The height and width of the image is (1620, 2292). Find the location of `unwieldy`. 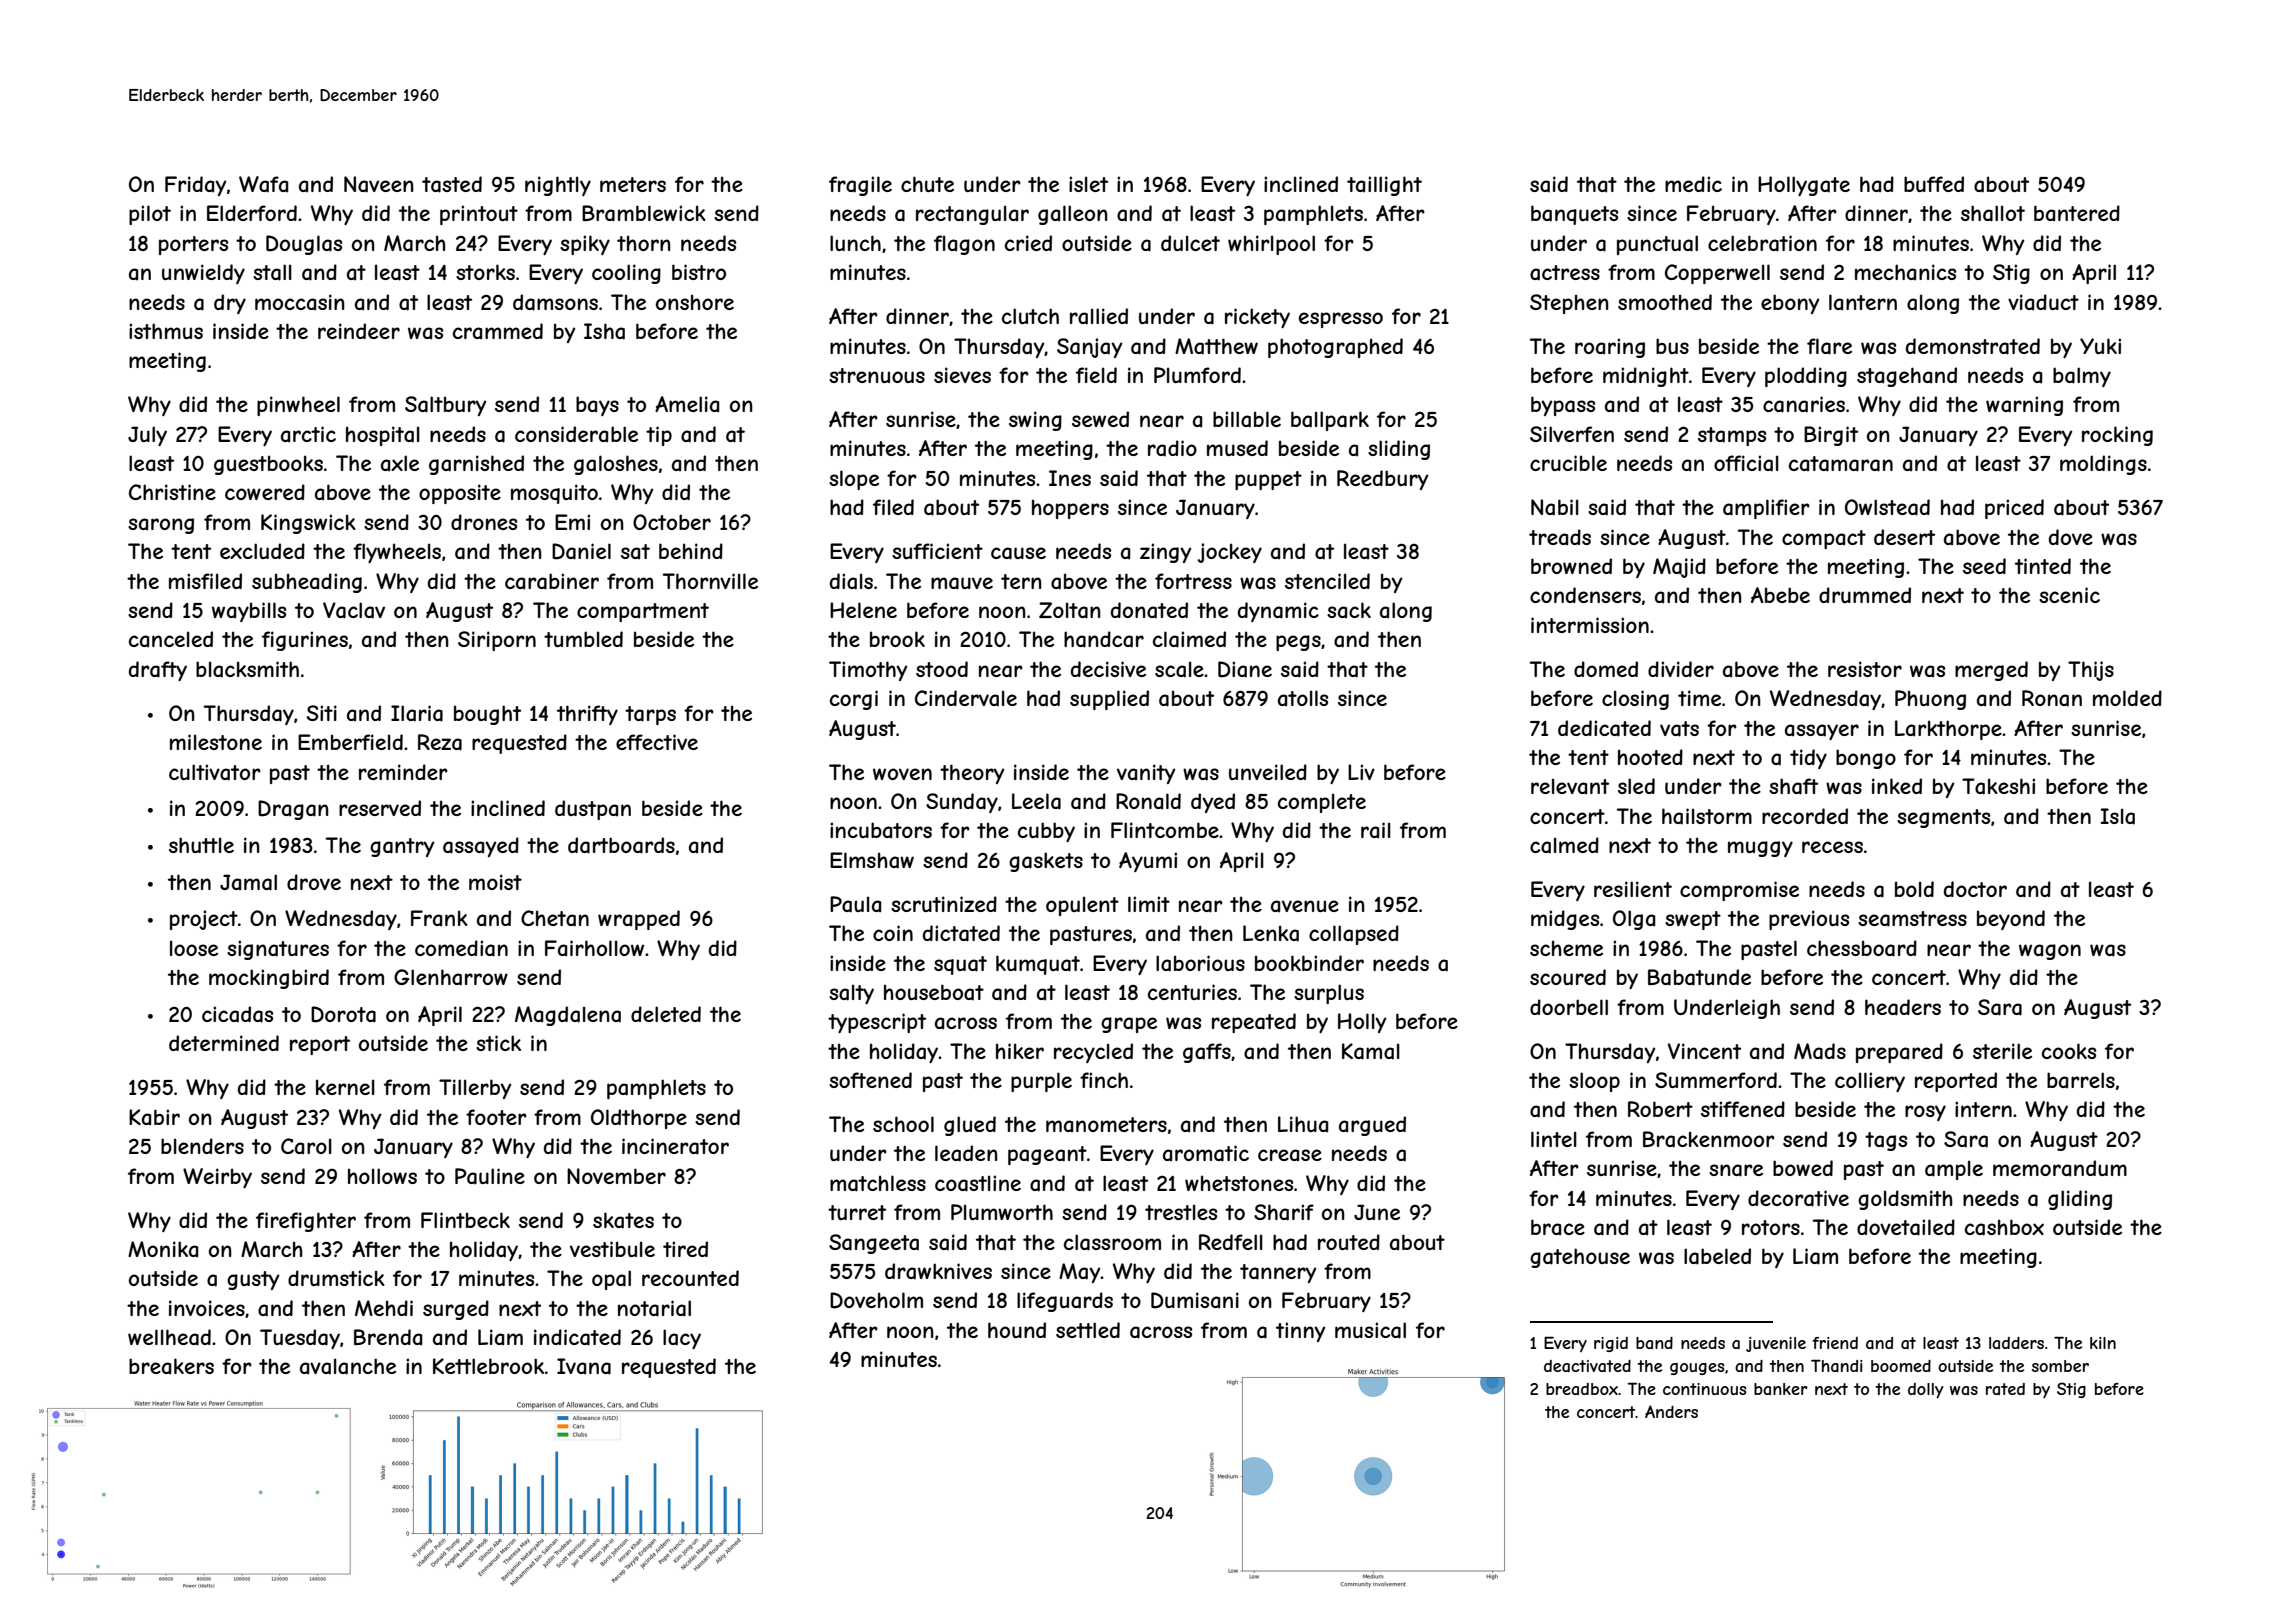

unwieldy is located at coordinates (203, 274).
